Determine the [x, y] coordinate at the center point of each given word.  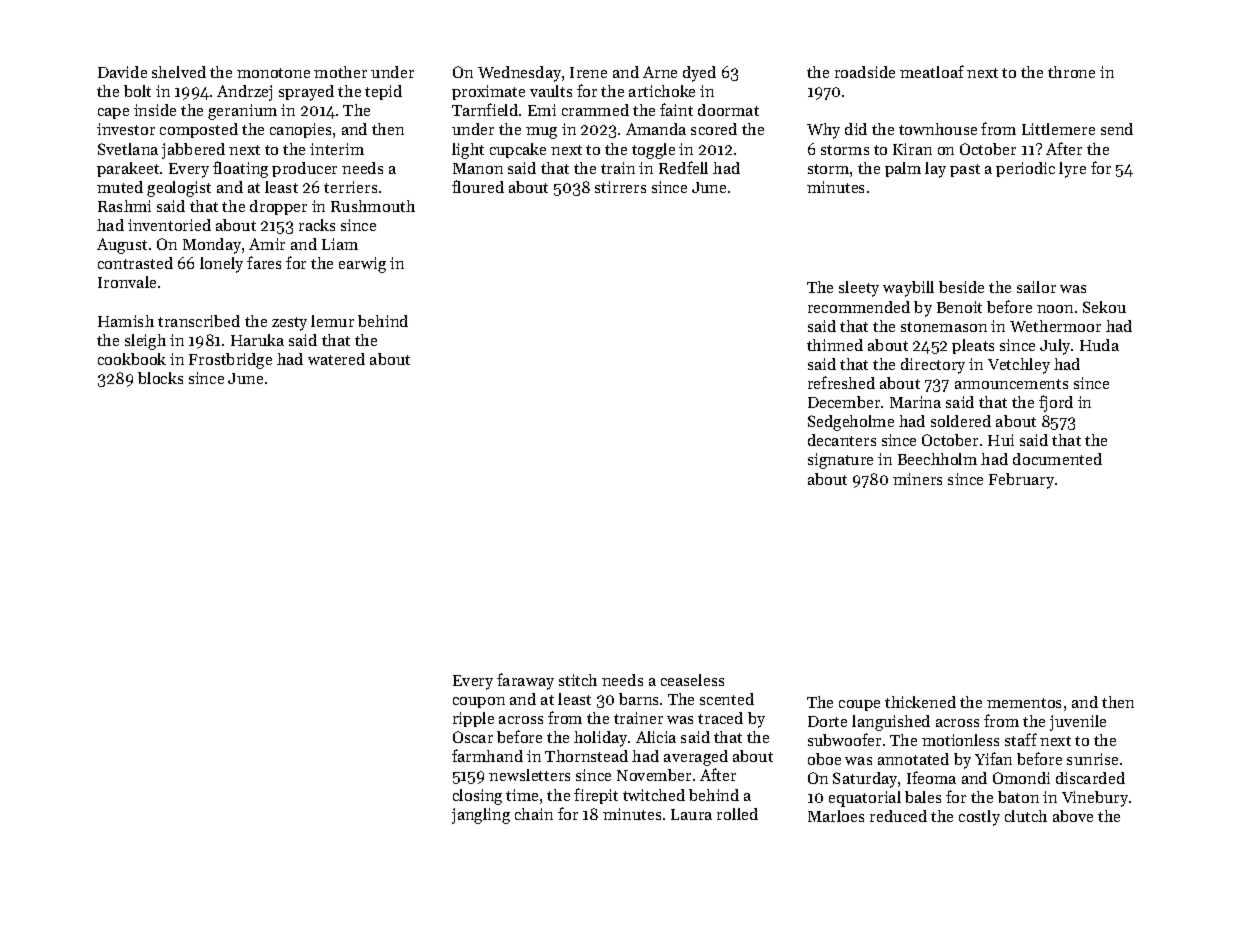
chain [534, 814]
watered [336, 359]
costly [979, 818]
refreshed [841, 382]
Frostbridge [230, 361]
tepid [383, 92]
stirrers [620, 187]
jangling [481, 816]
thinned [835, 345]
